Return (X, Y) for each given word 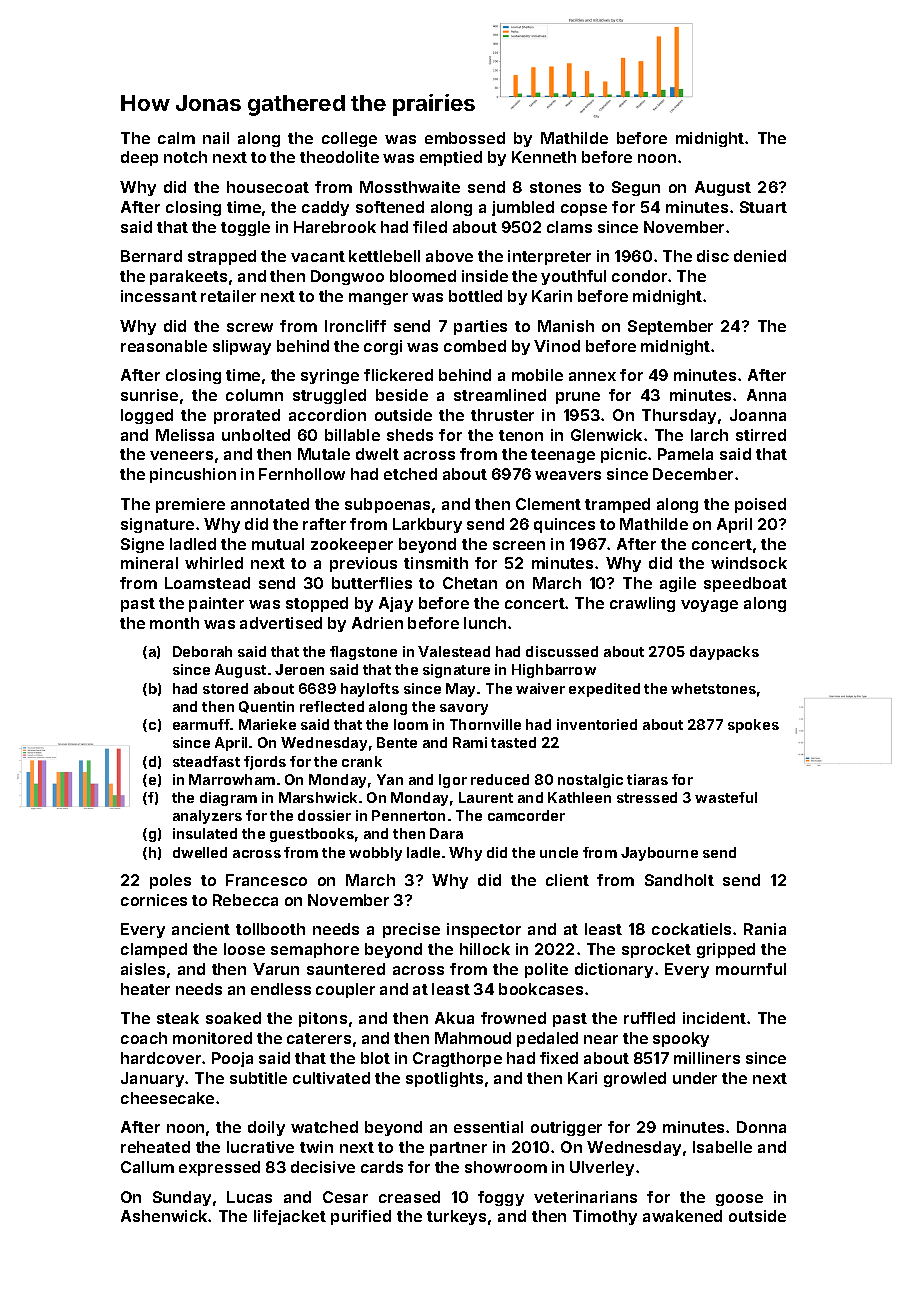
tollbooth (270, 929)
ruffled (649, 1018)
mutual (278, 544)
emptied (451, 158)
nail (216, 138)
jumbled (523, 208)
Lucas (249, 1197)
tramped (617, 505)
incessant (159, 296)
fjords (265, 763)
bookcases (541, 989)
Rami (470, 742)
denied (760, 256)
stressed (647, 797)
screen (519, 545)
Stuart (763, 207)
